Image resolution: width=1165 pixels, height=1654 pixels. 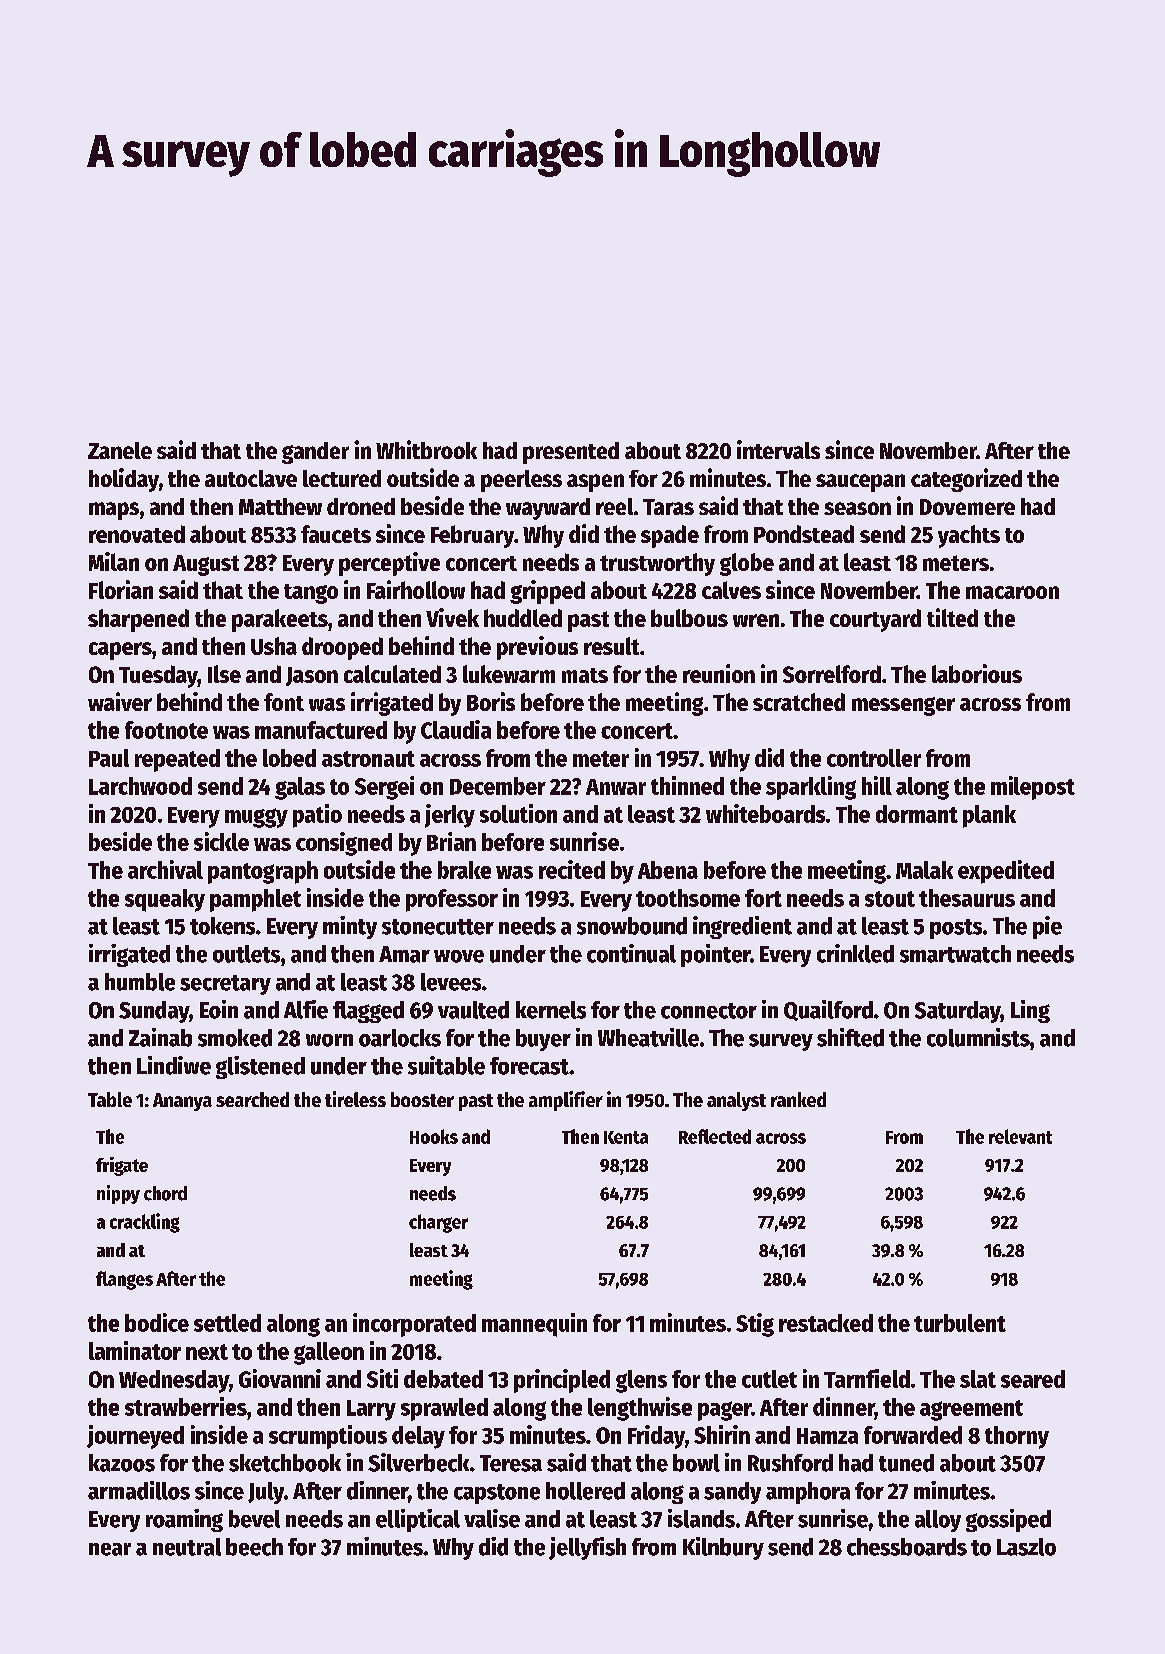 What do you see at coordinates (977, 673) in the document?
I see `laborious` at bounding box center [977, 673].
